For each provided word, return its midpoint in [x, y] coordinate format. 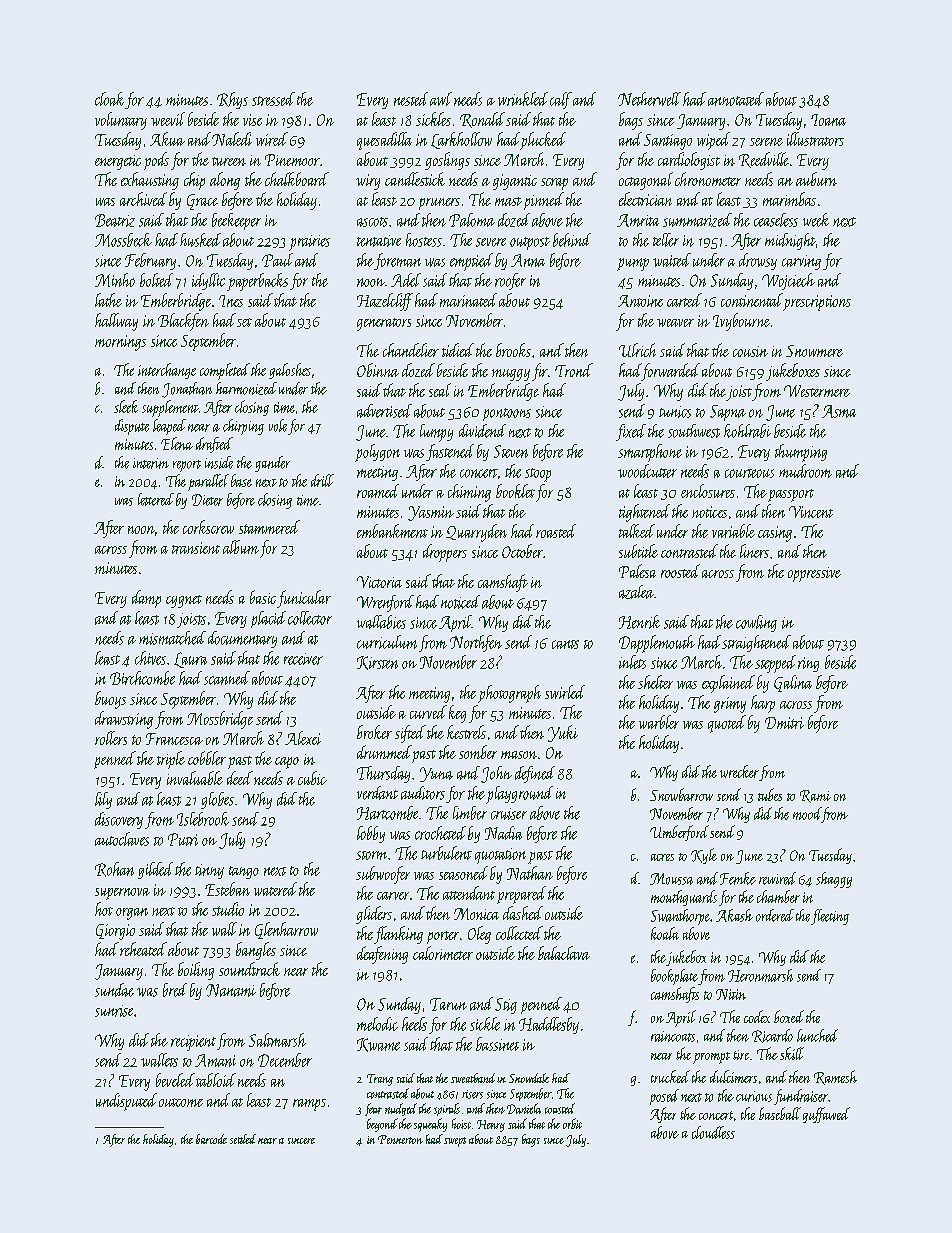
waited [672, 260]
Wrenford [385, 603]
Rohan [114, 869]
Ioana [828, 120]
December [285, 1060]
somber [478, 752]
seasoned [463, 873]
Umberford [679, 833]
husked [200, 240]
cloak [109, 99]
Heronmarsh [760, 975]
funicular [304, 599]
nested [411, 99]
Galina [793, 683]
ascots [372, 222]
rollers [111, 738]
